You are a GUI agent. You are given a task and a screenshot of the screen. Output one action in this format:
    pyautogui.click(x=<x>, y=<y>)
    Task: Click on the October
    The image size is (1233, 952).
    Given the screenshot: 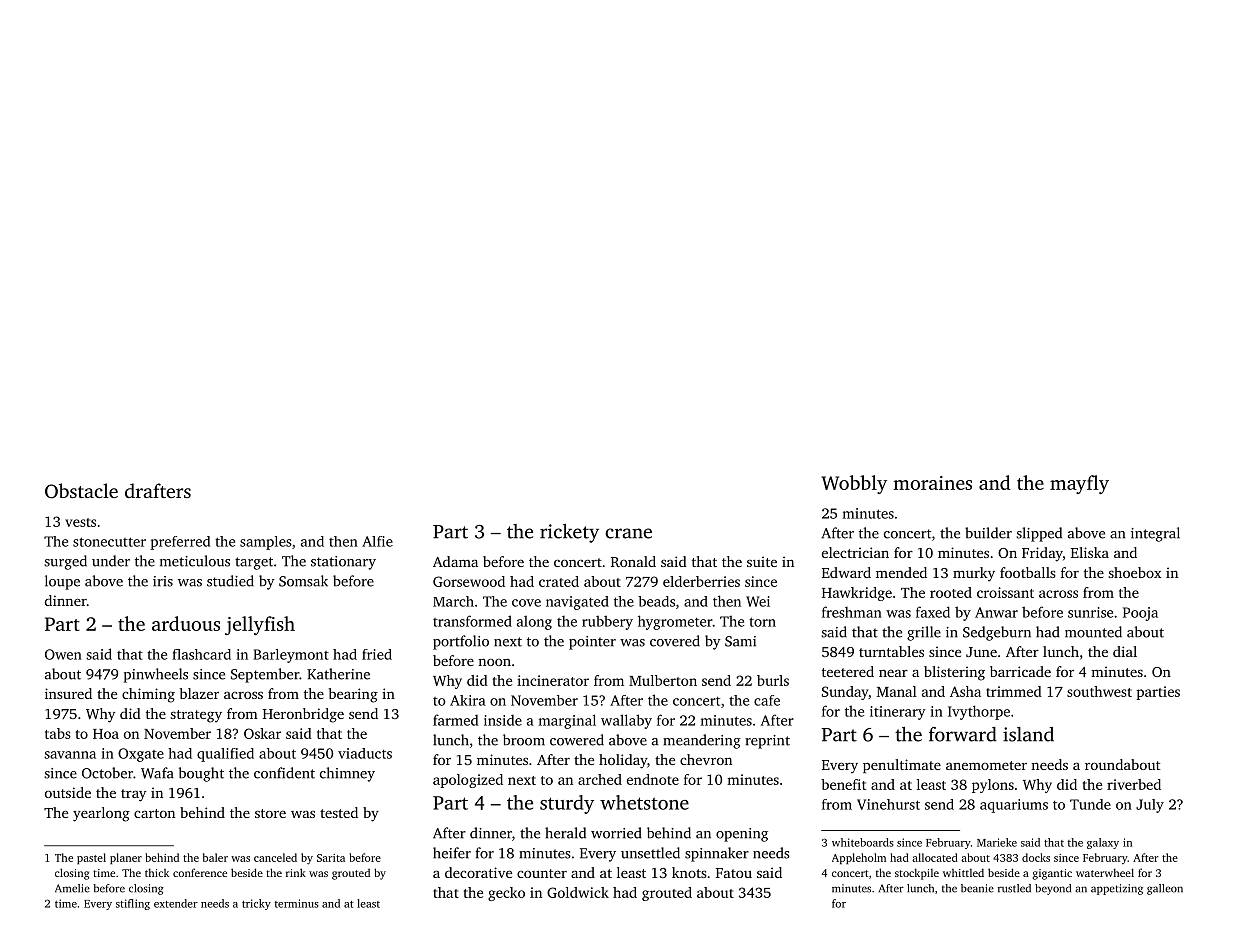 What is the action you would take?
    pyautogui.click(x=107, y=773)
